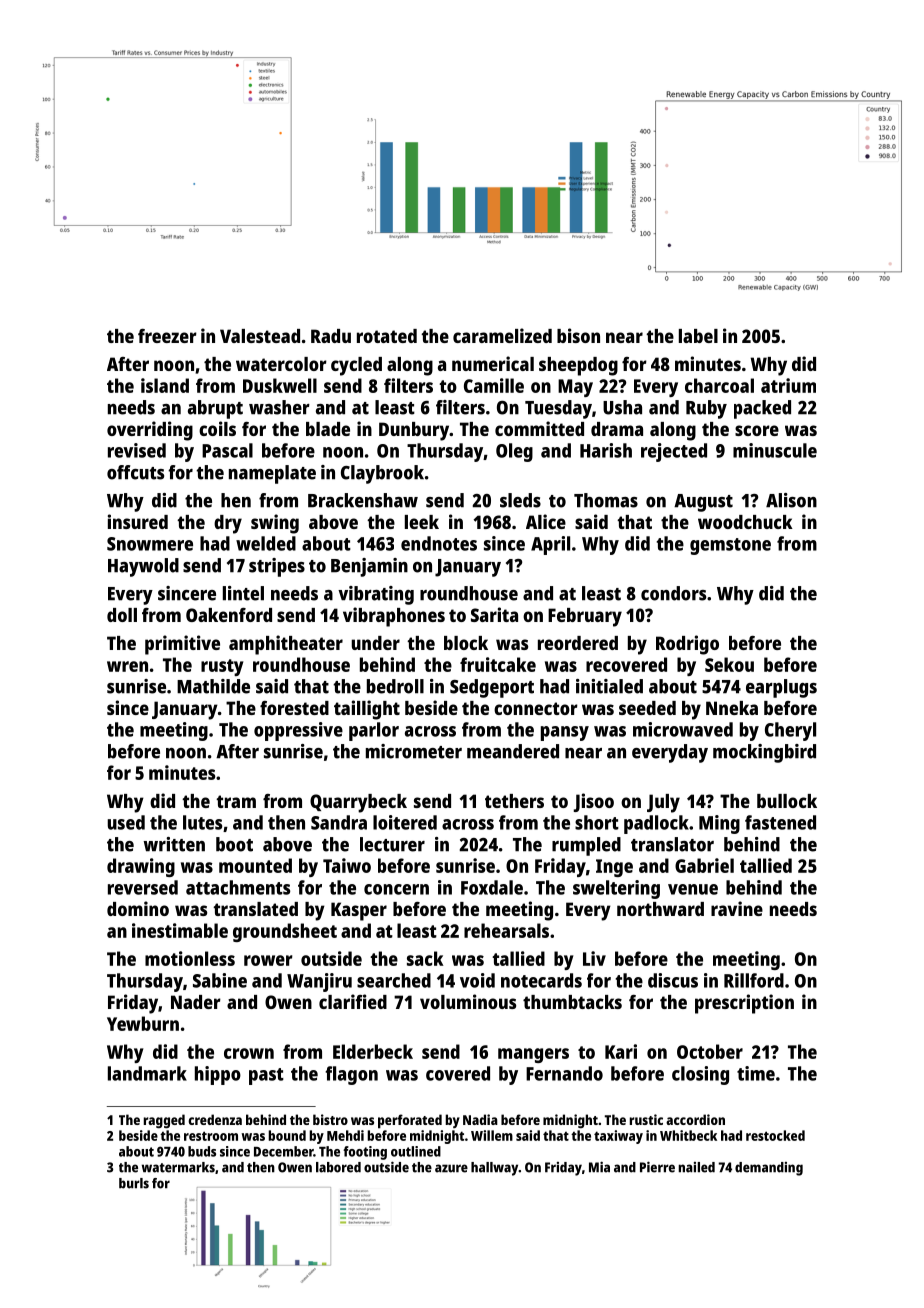 The width and height of the screenshot is (924, 1308). I want to click on Camille, so click(494, 385).
